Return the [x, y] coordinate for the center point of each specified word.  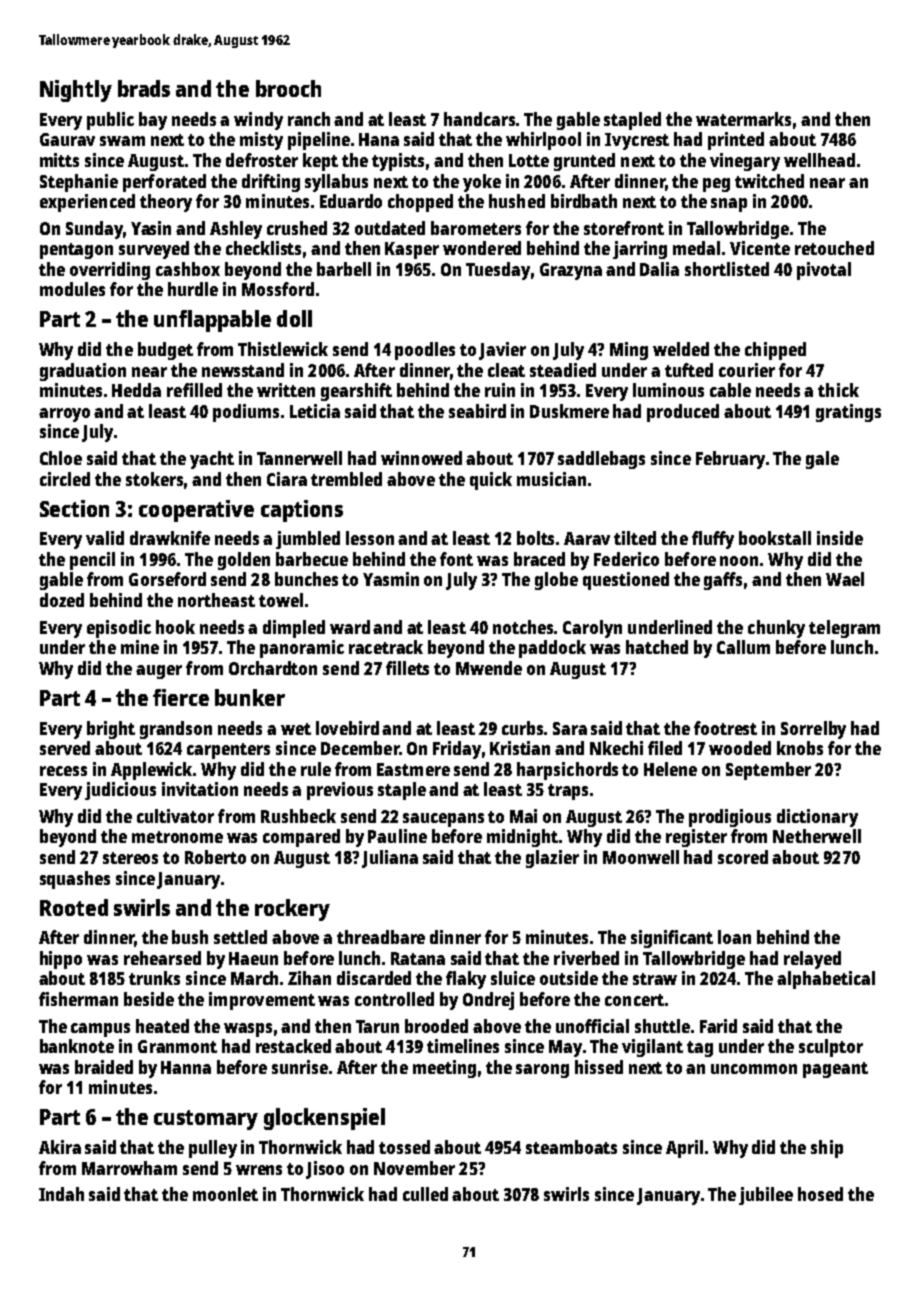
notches [524, 627]
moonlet [225, 1194]
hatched [657, 647]
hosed [820, 1194]
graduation [83, 372]
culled [425, 1194]
